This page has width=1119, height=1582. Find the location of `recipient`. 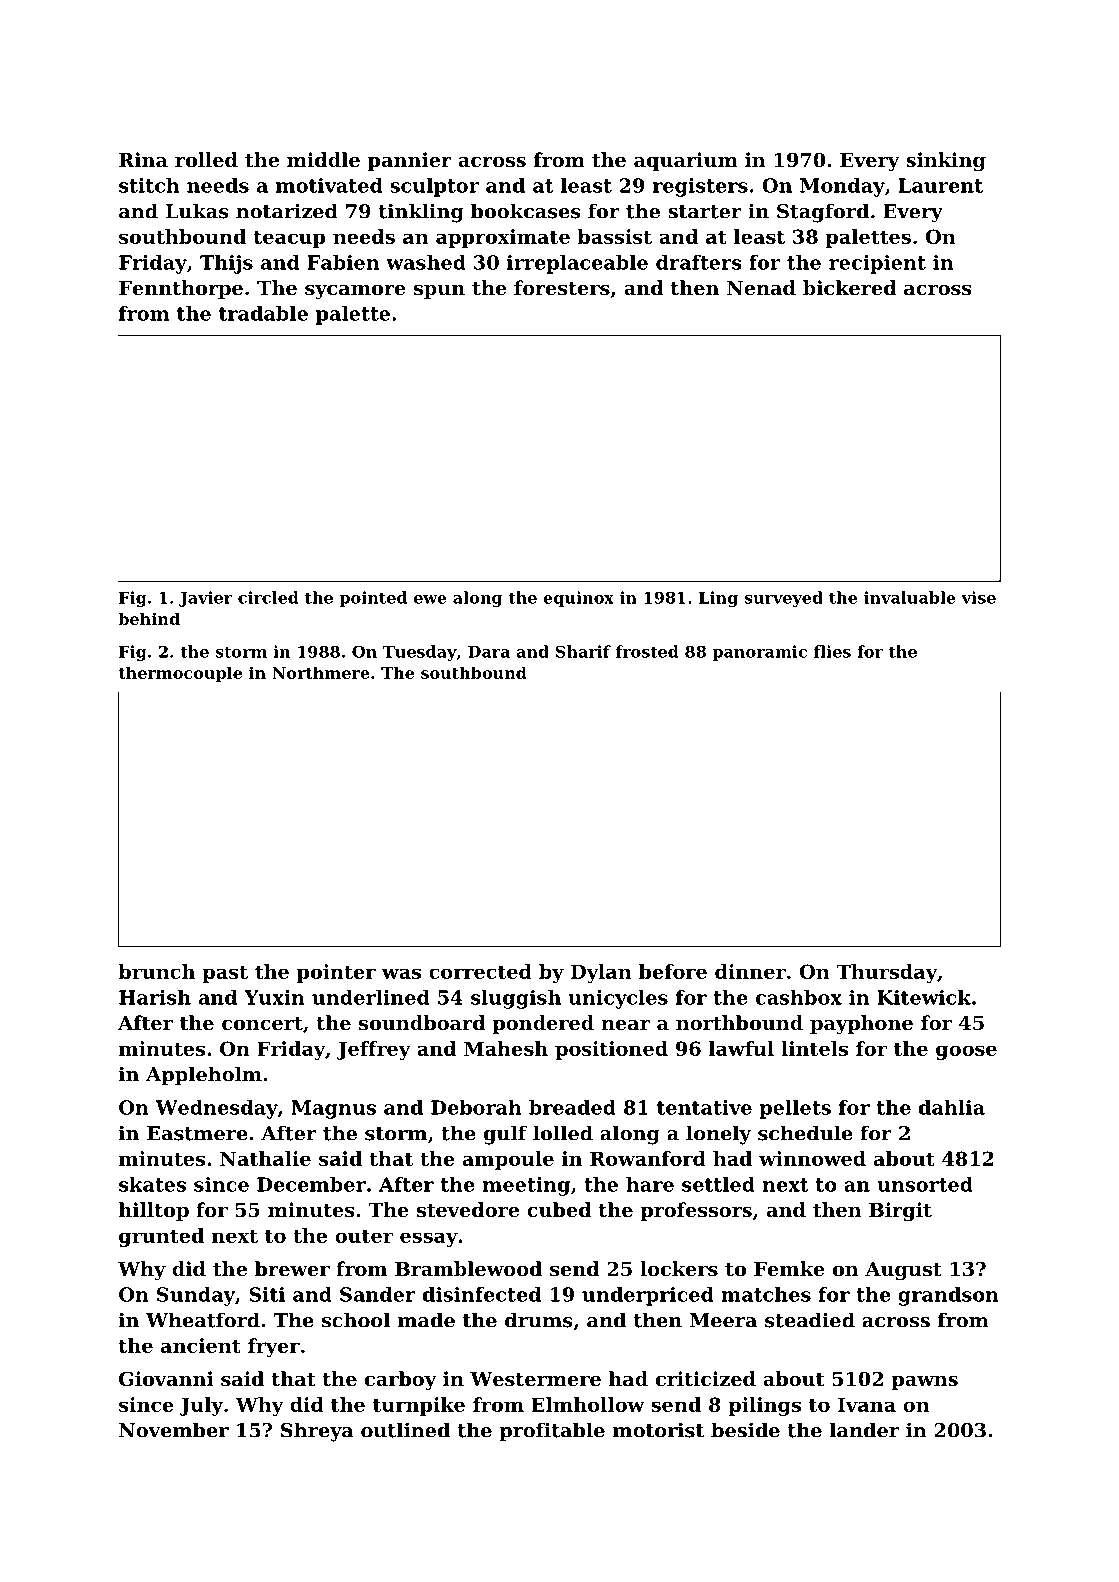

recipient is located at coordinates (877, 264).
